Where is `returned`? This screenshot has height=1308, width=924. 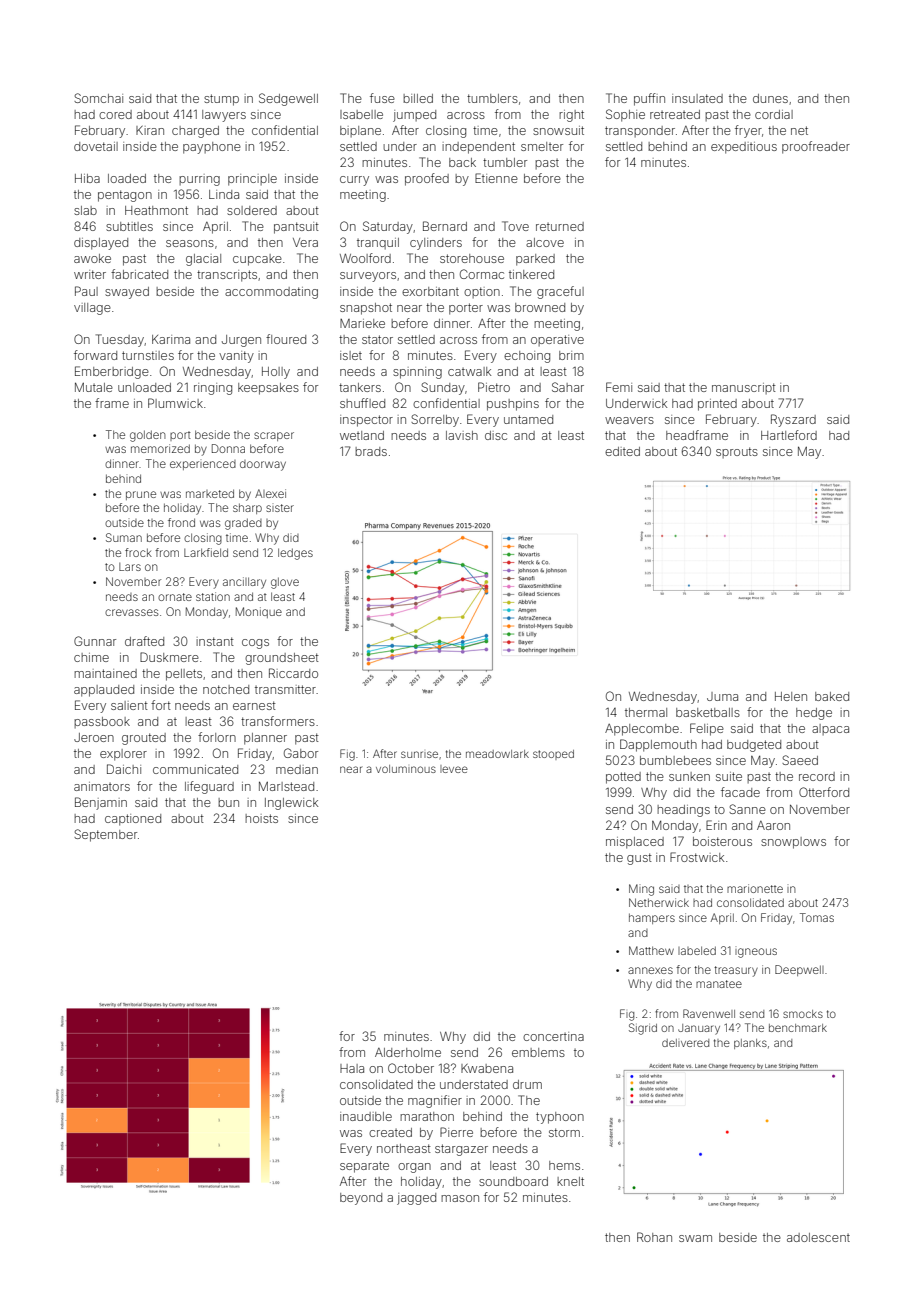 returned is located at coordinates (560, 226).
